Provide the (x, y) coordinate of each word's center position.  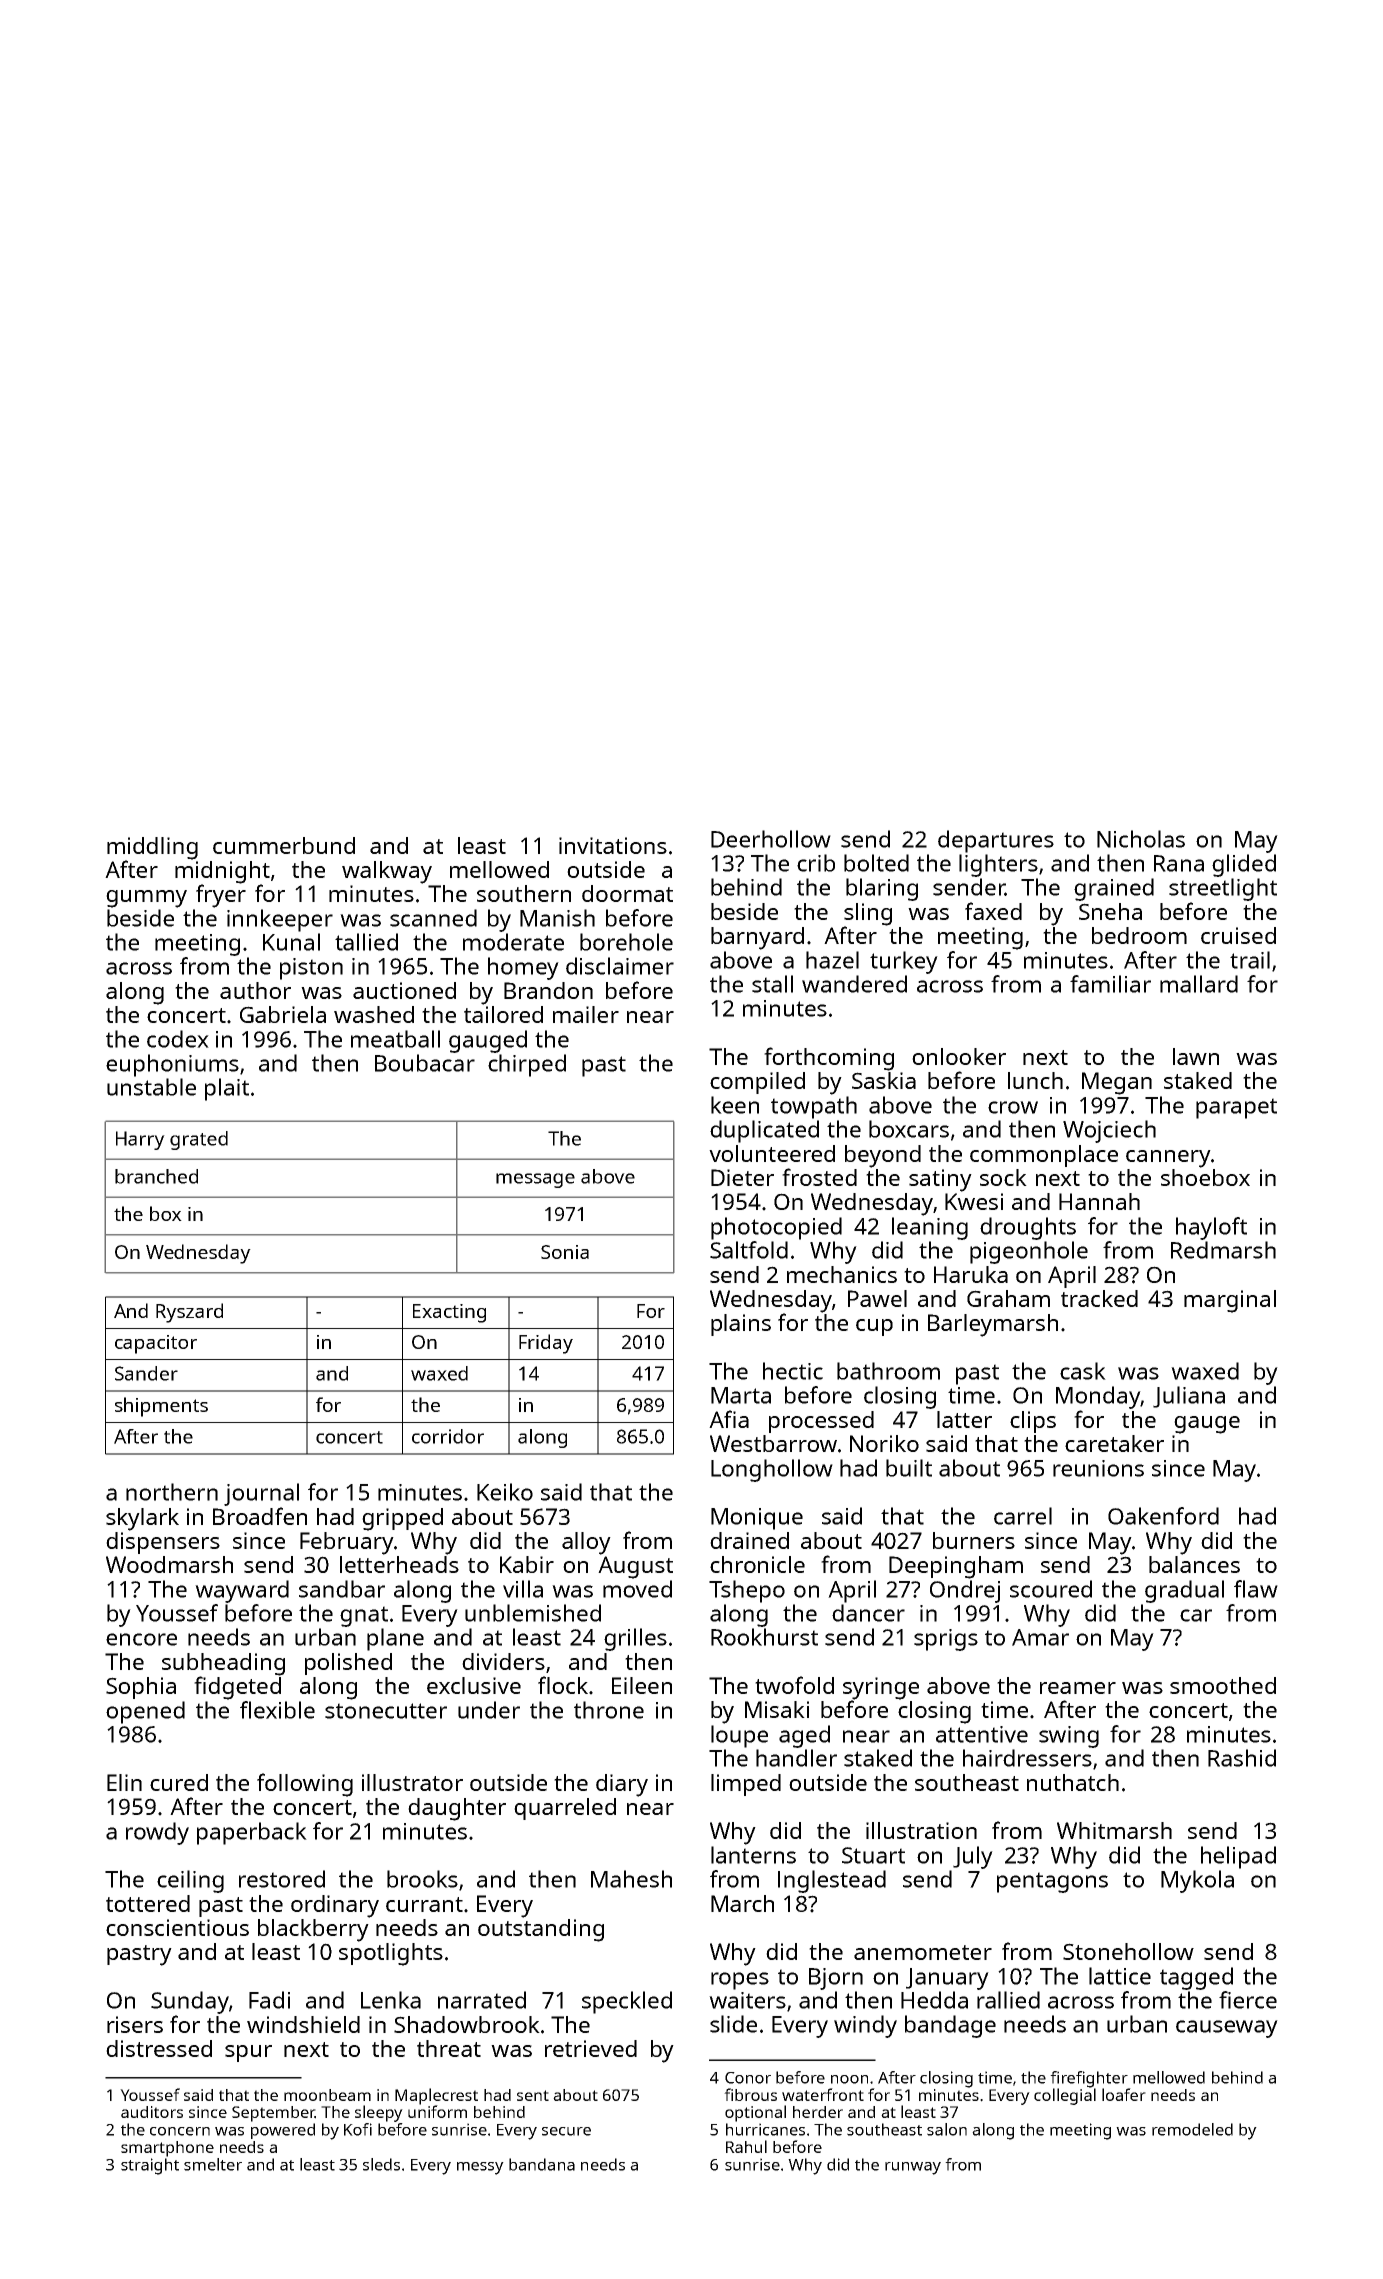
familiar (1110, 984)
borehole (626, 942)
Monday (1098, 1397)
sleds (381, 2164)
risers (135, 2024)
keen (735, 1105)
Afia (729, 1419)
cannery (1168, 1159)
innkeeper (280, 920)
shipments (161, 1407)
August (635, 1567)
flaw (1256, 1589)
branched (156, 1176)
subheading (223, 1664)
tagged (1196, 1978)
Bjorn (836, 1979)
